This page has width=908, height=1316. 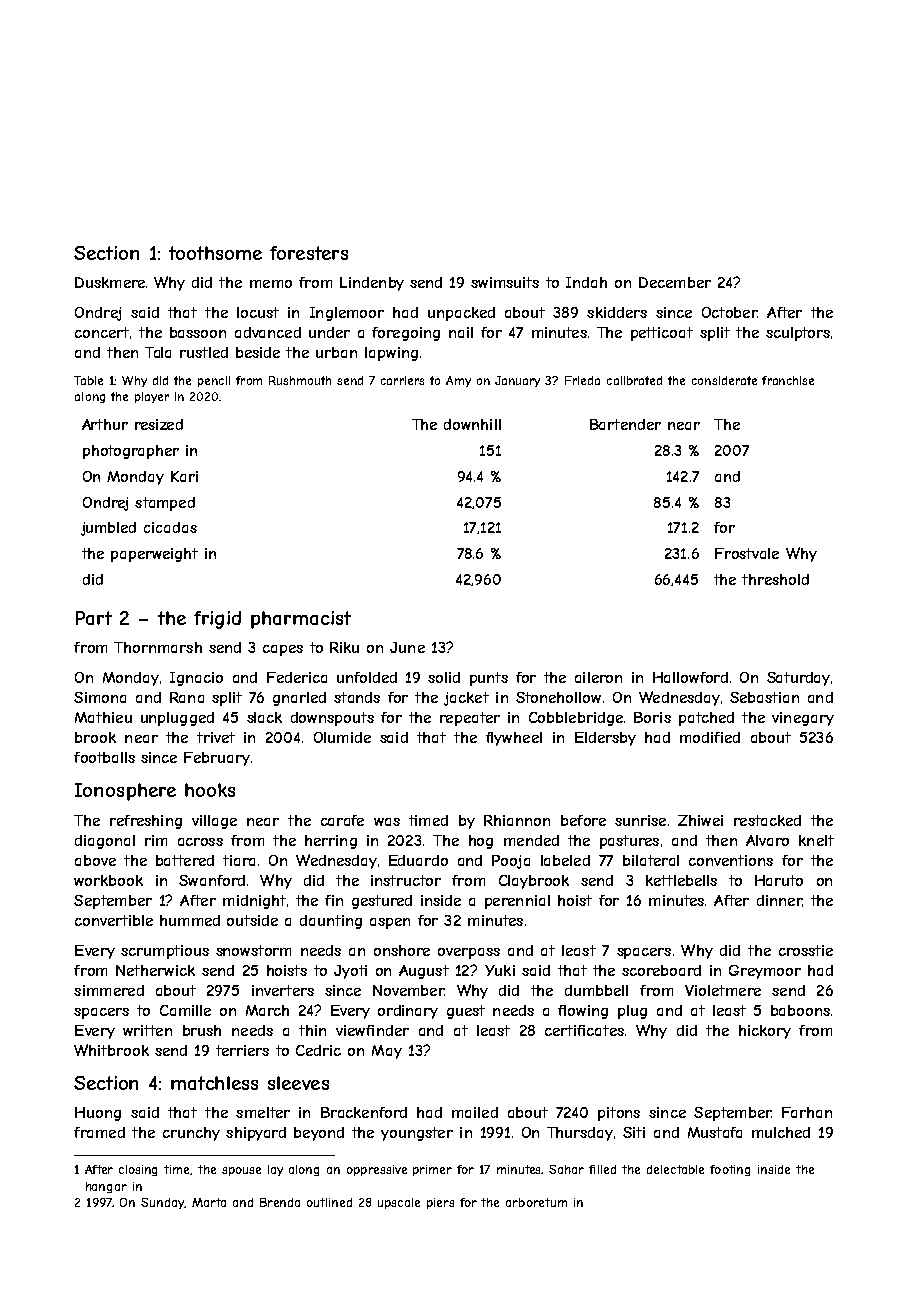 I want to click on Tala, so click(x=158, y=352).
